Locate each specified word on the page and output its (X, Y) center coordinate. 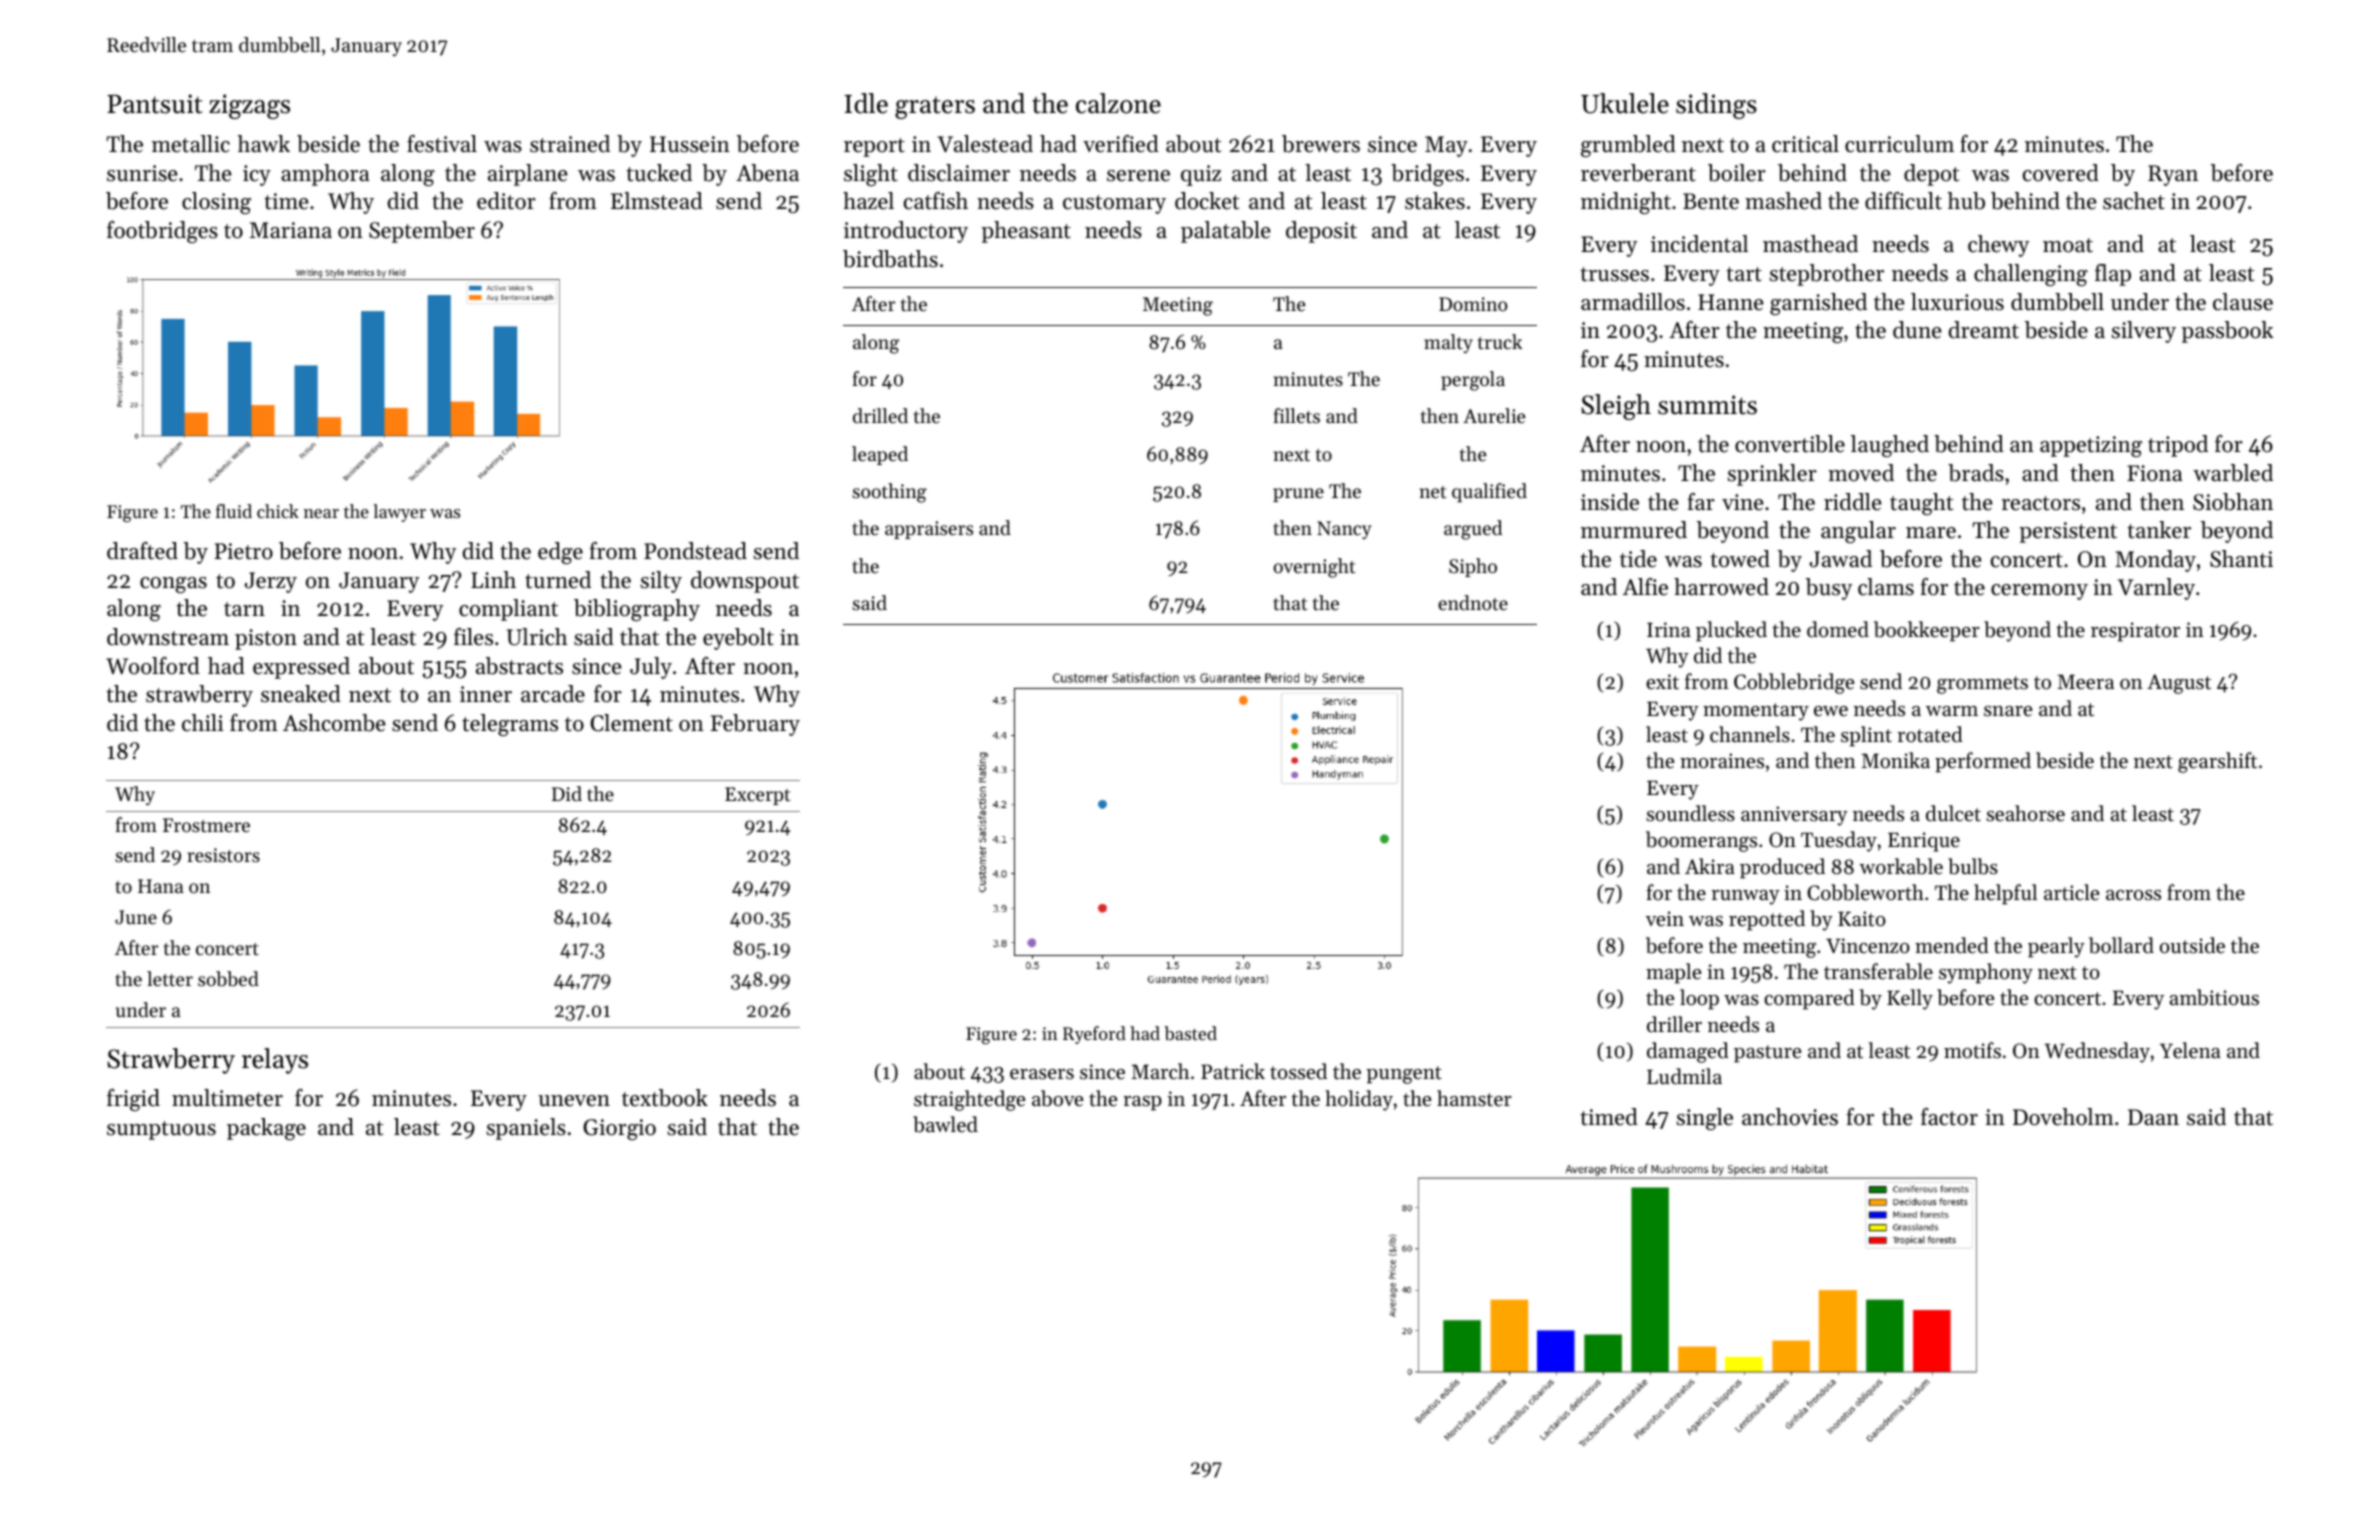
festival (442, 144)
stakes (1435, 201)
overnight (1314, 568)
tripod (2178, 446)
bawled (945, 1124)
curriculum (1899, 144)
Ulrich (537, 637)
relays (275, 1061)
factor (1949, 1117)
